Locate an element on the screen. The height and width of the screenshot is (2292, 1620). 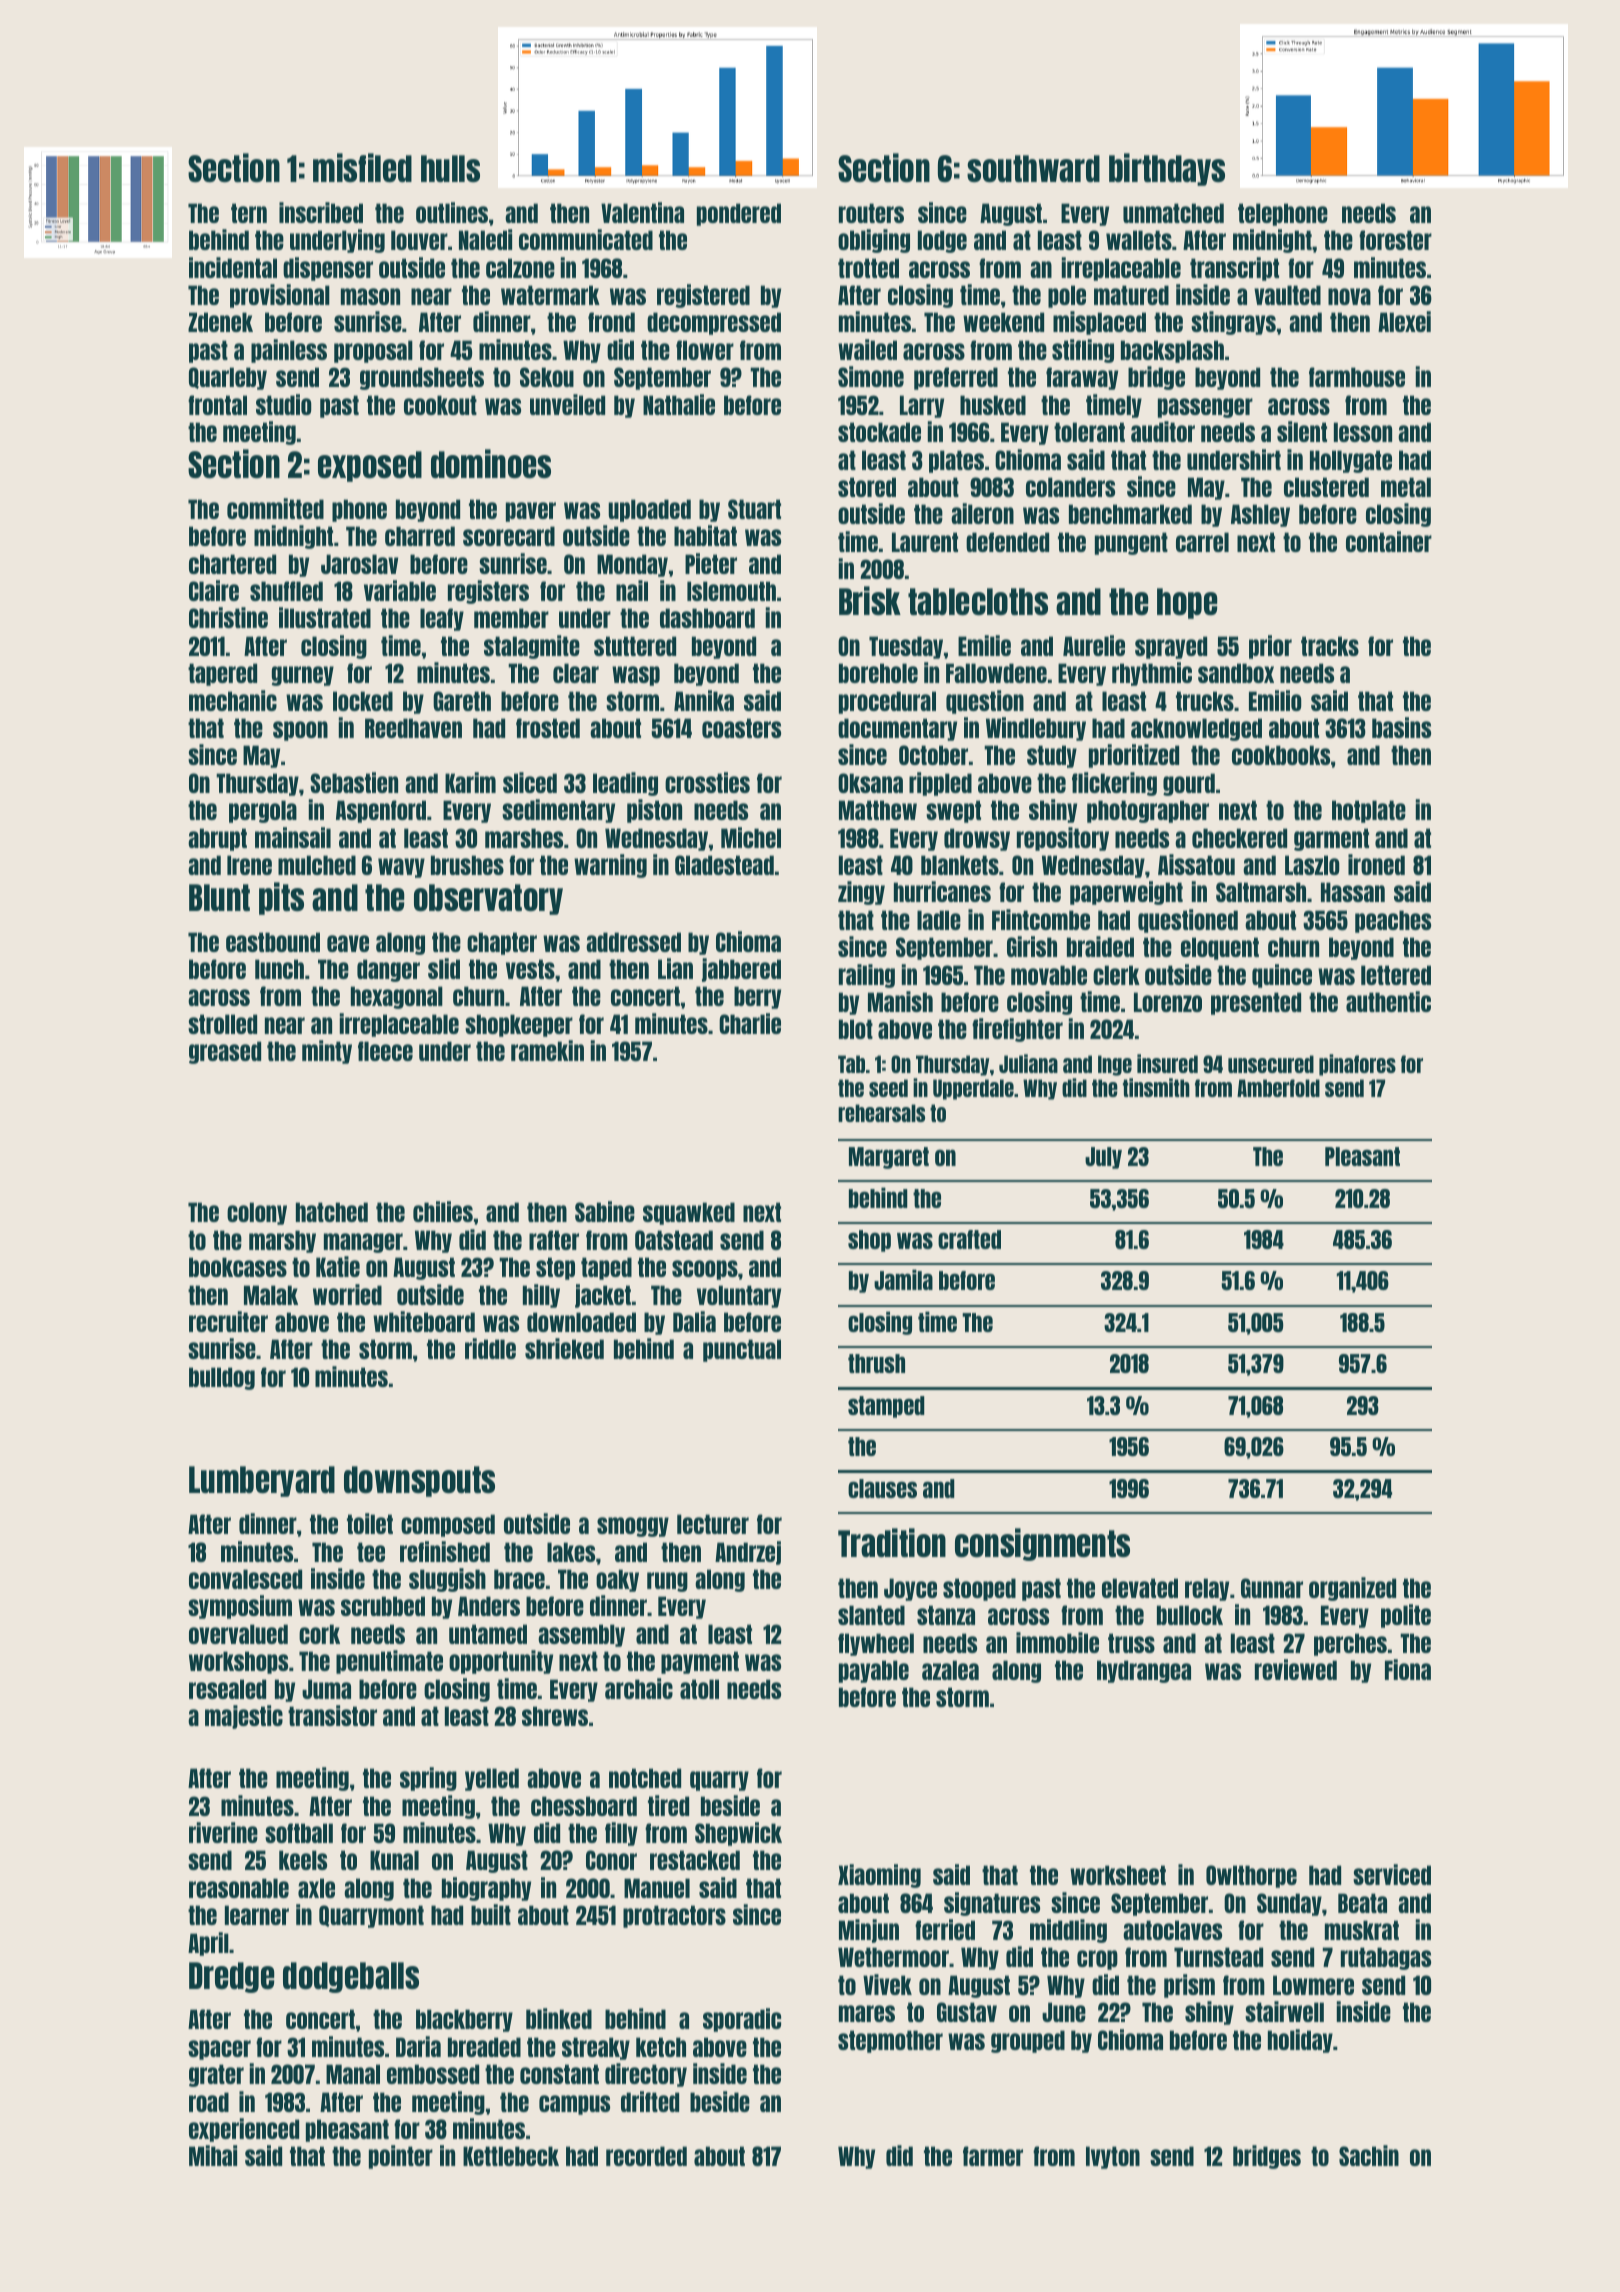
mares is located at coordinates (867, 2013).
